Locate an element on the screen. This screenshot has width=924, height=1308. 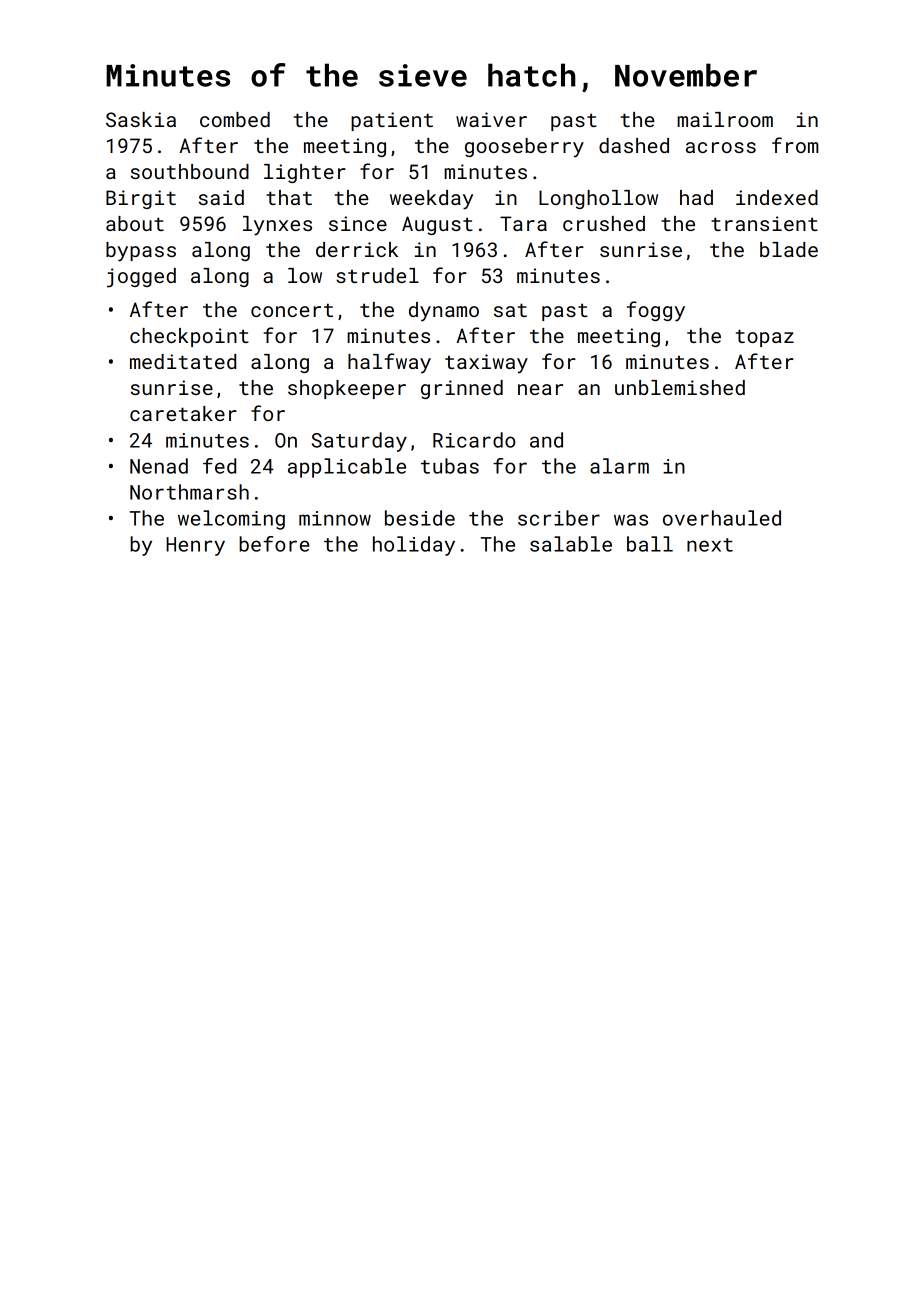
indexed is located at coordinates (777, 197).
